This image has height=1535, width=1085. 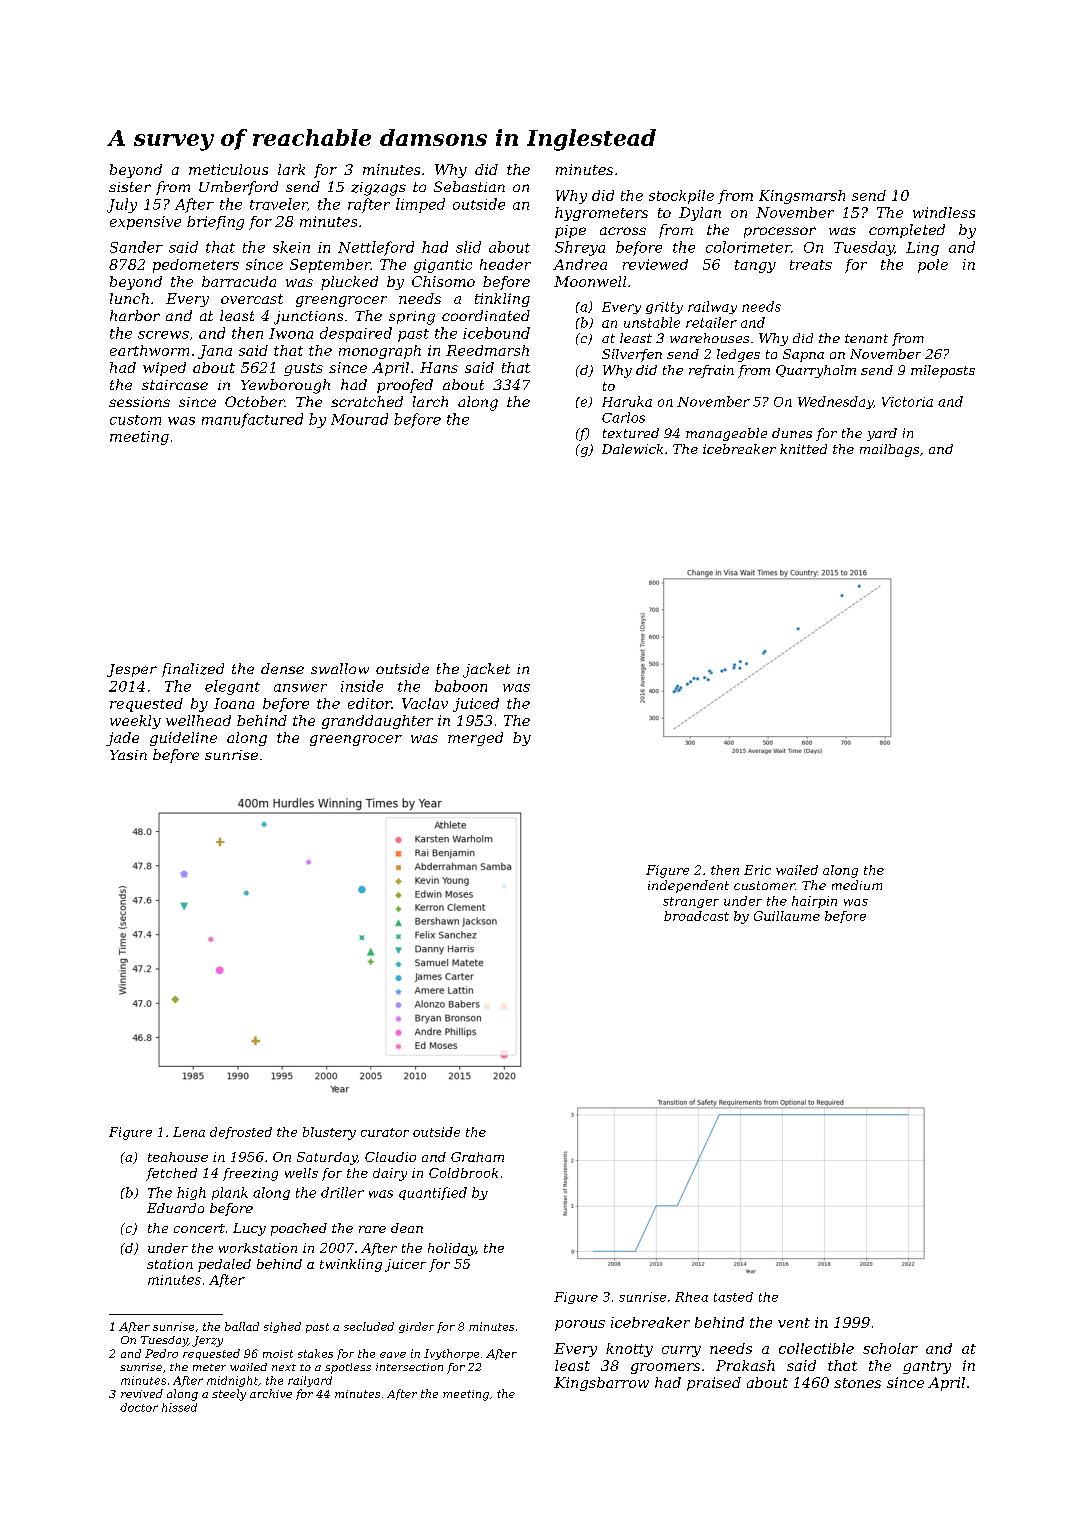 I want to click on medium, so click(x=857, y=885).
